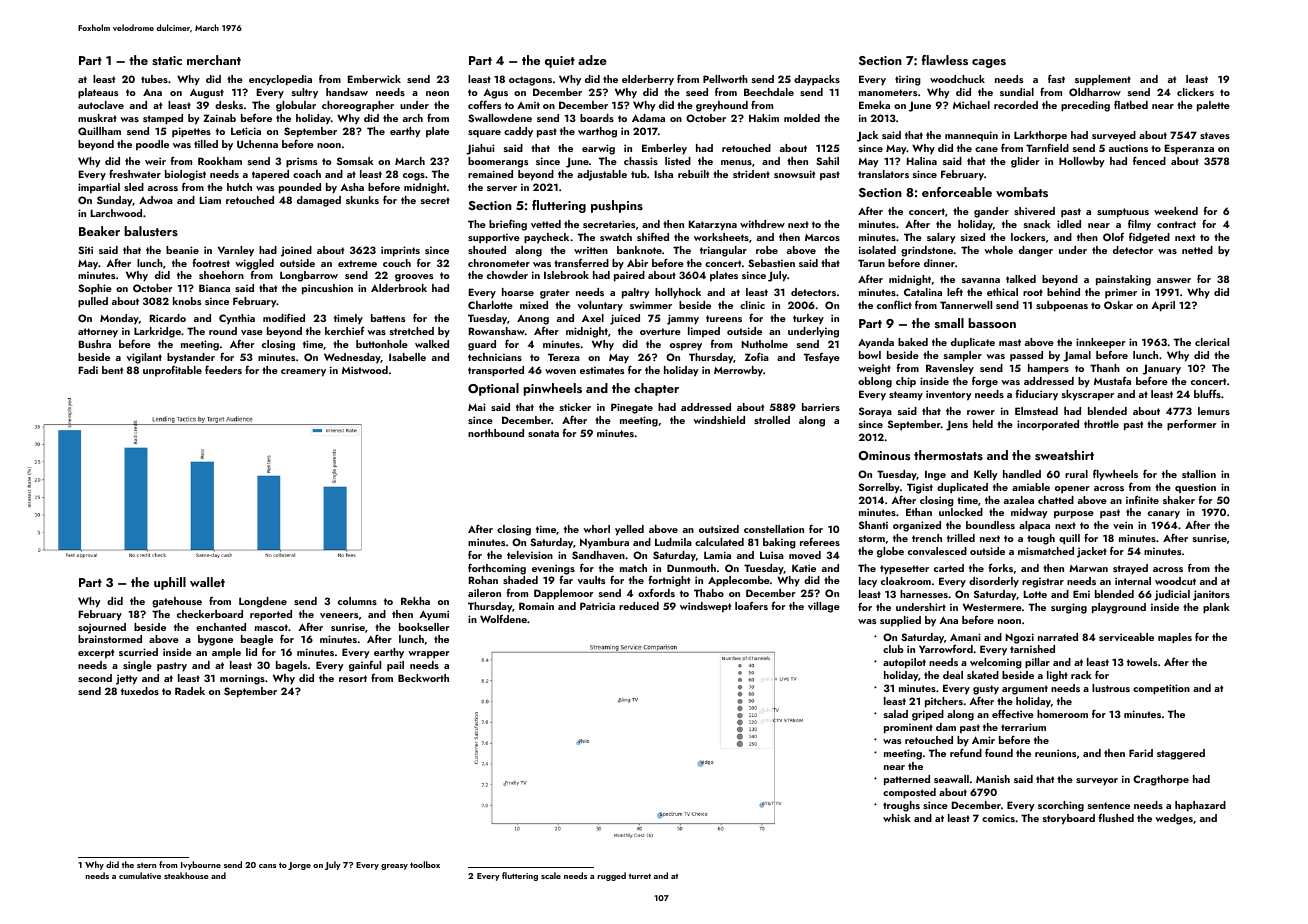 This screenshot has width=1308, height=924. What do you see at coordinates (423, 678) in the screenshot?
I see `Beckworth` at bounding box center [423, 678].
